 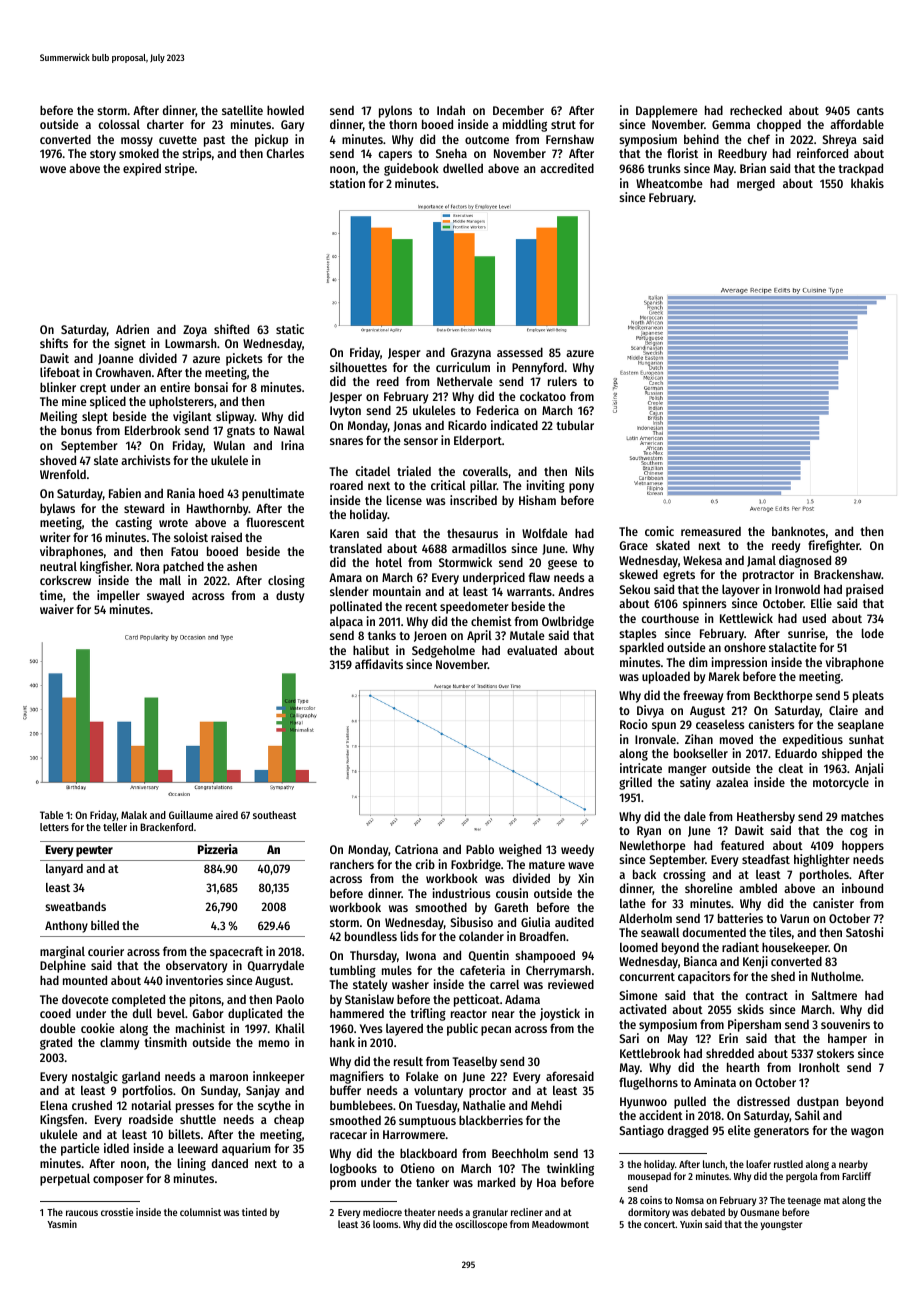 I want to click on perpetual, so click(x=65, y=1179).
